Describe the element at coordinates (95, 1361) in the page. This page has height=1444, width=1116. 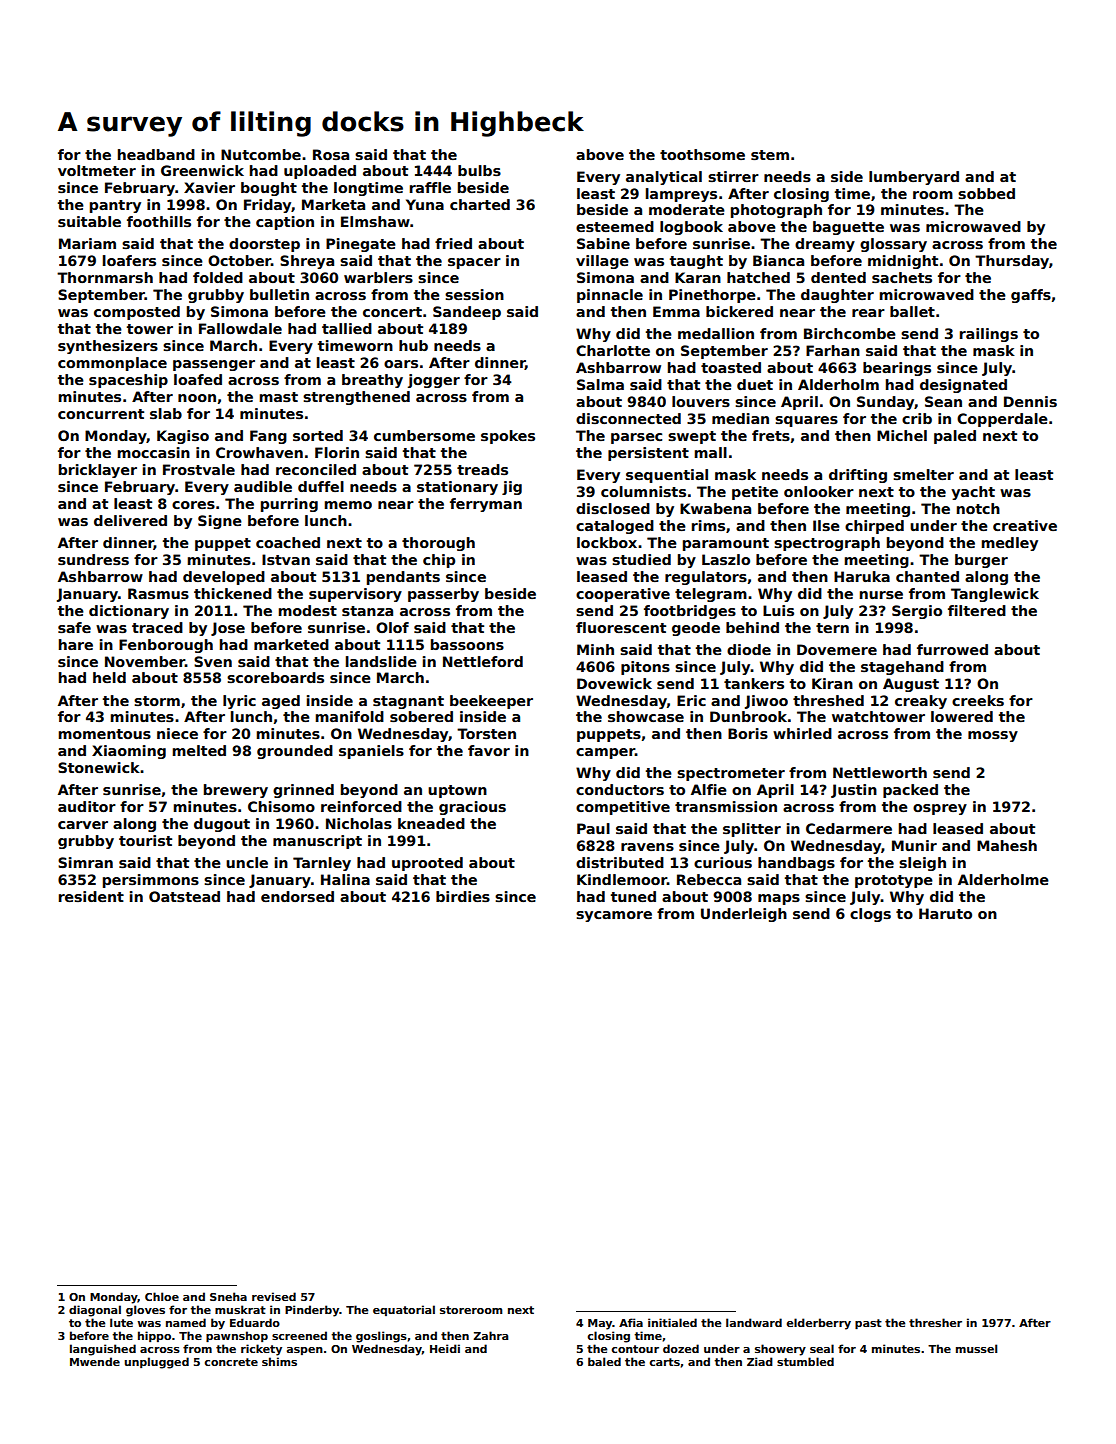
I see `Mwende` at that location.
